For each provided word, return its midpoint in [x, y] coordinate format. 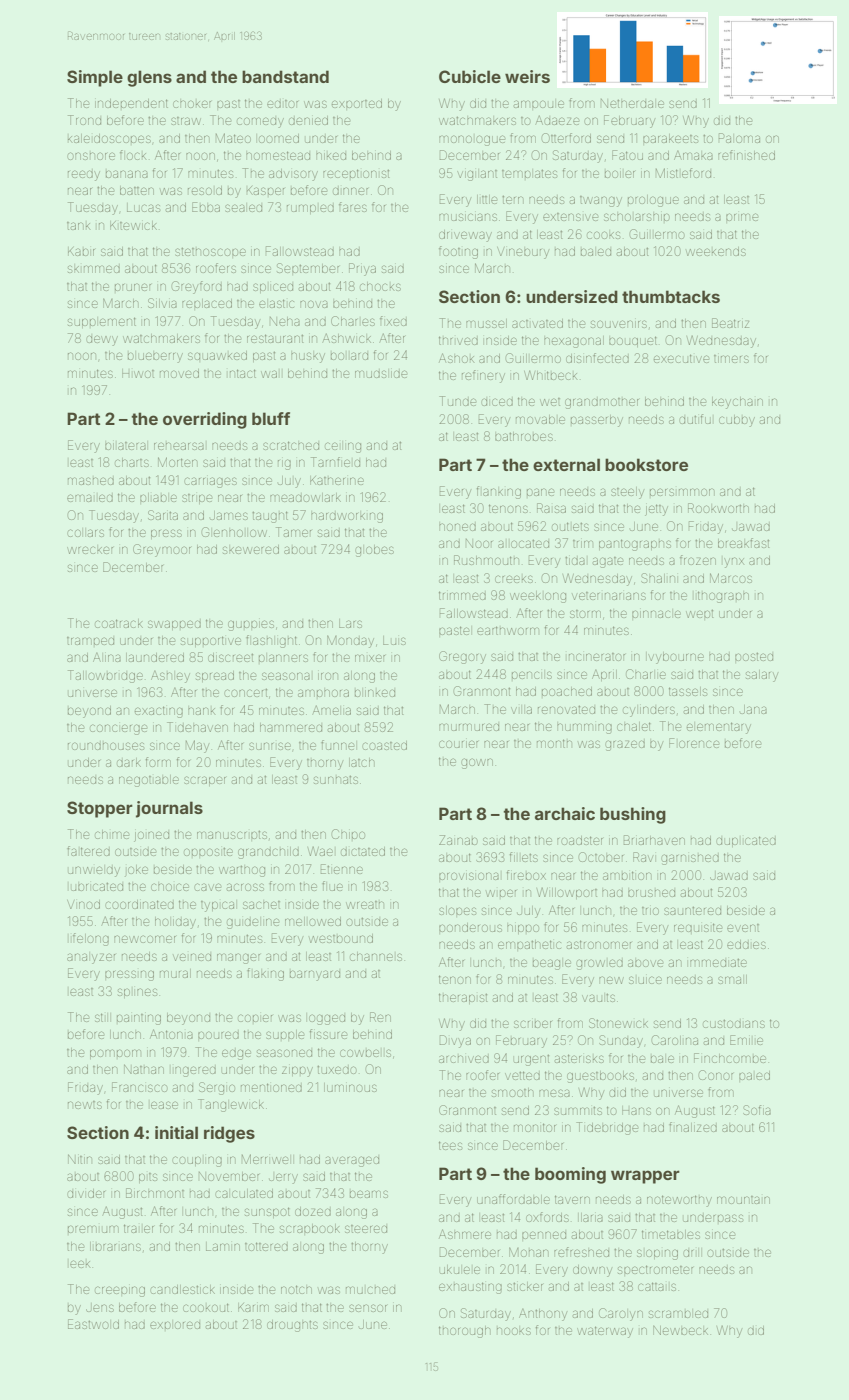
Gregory [462, 657]
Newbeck [680, 1330]
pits [148, 1178]
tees [450, 1145]
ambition [627, 875]
